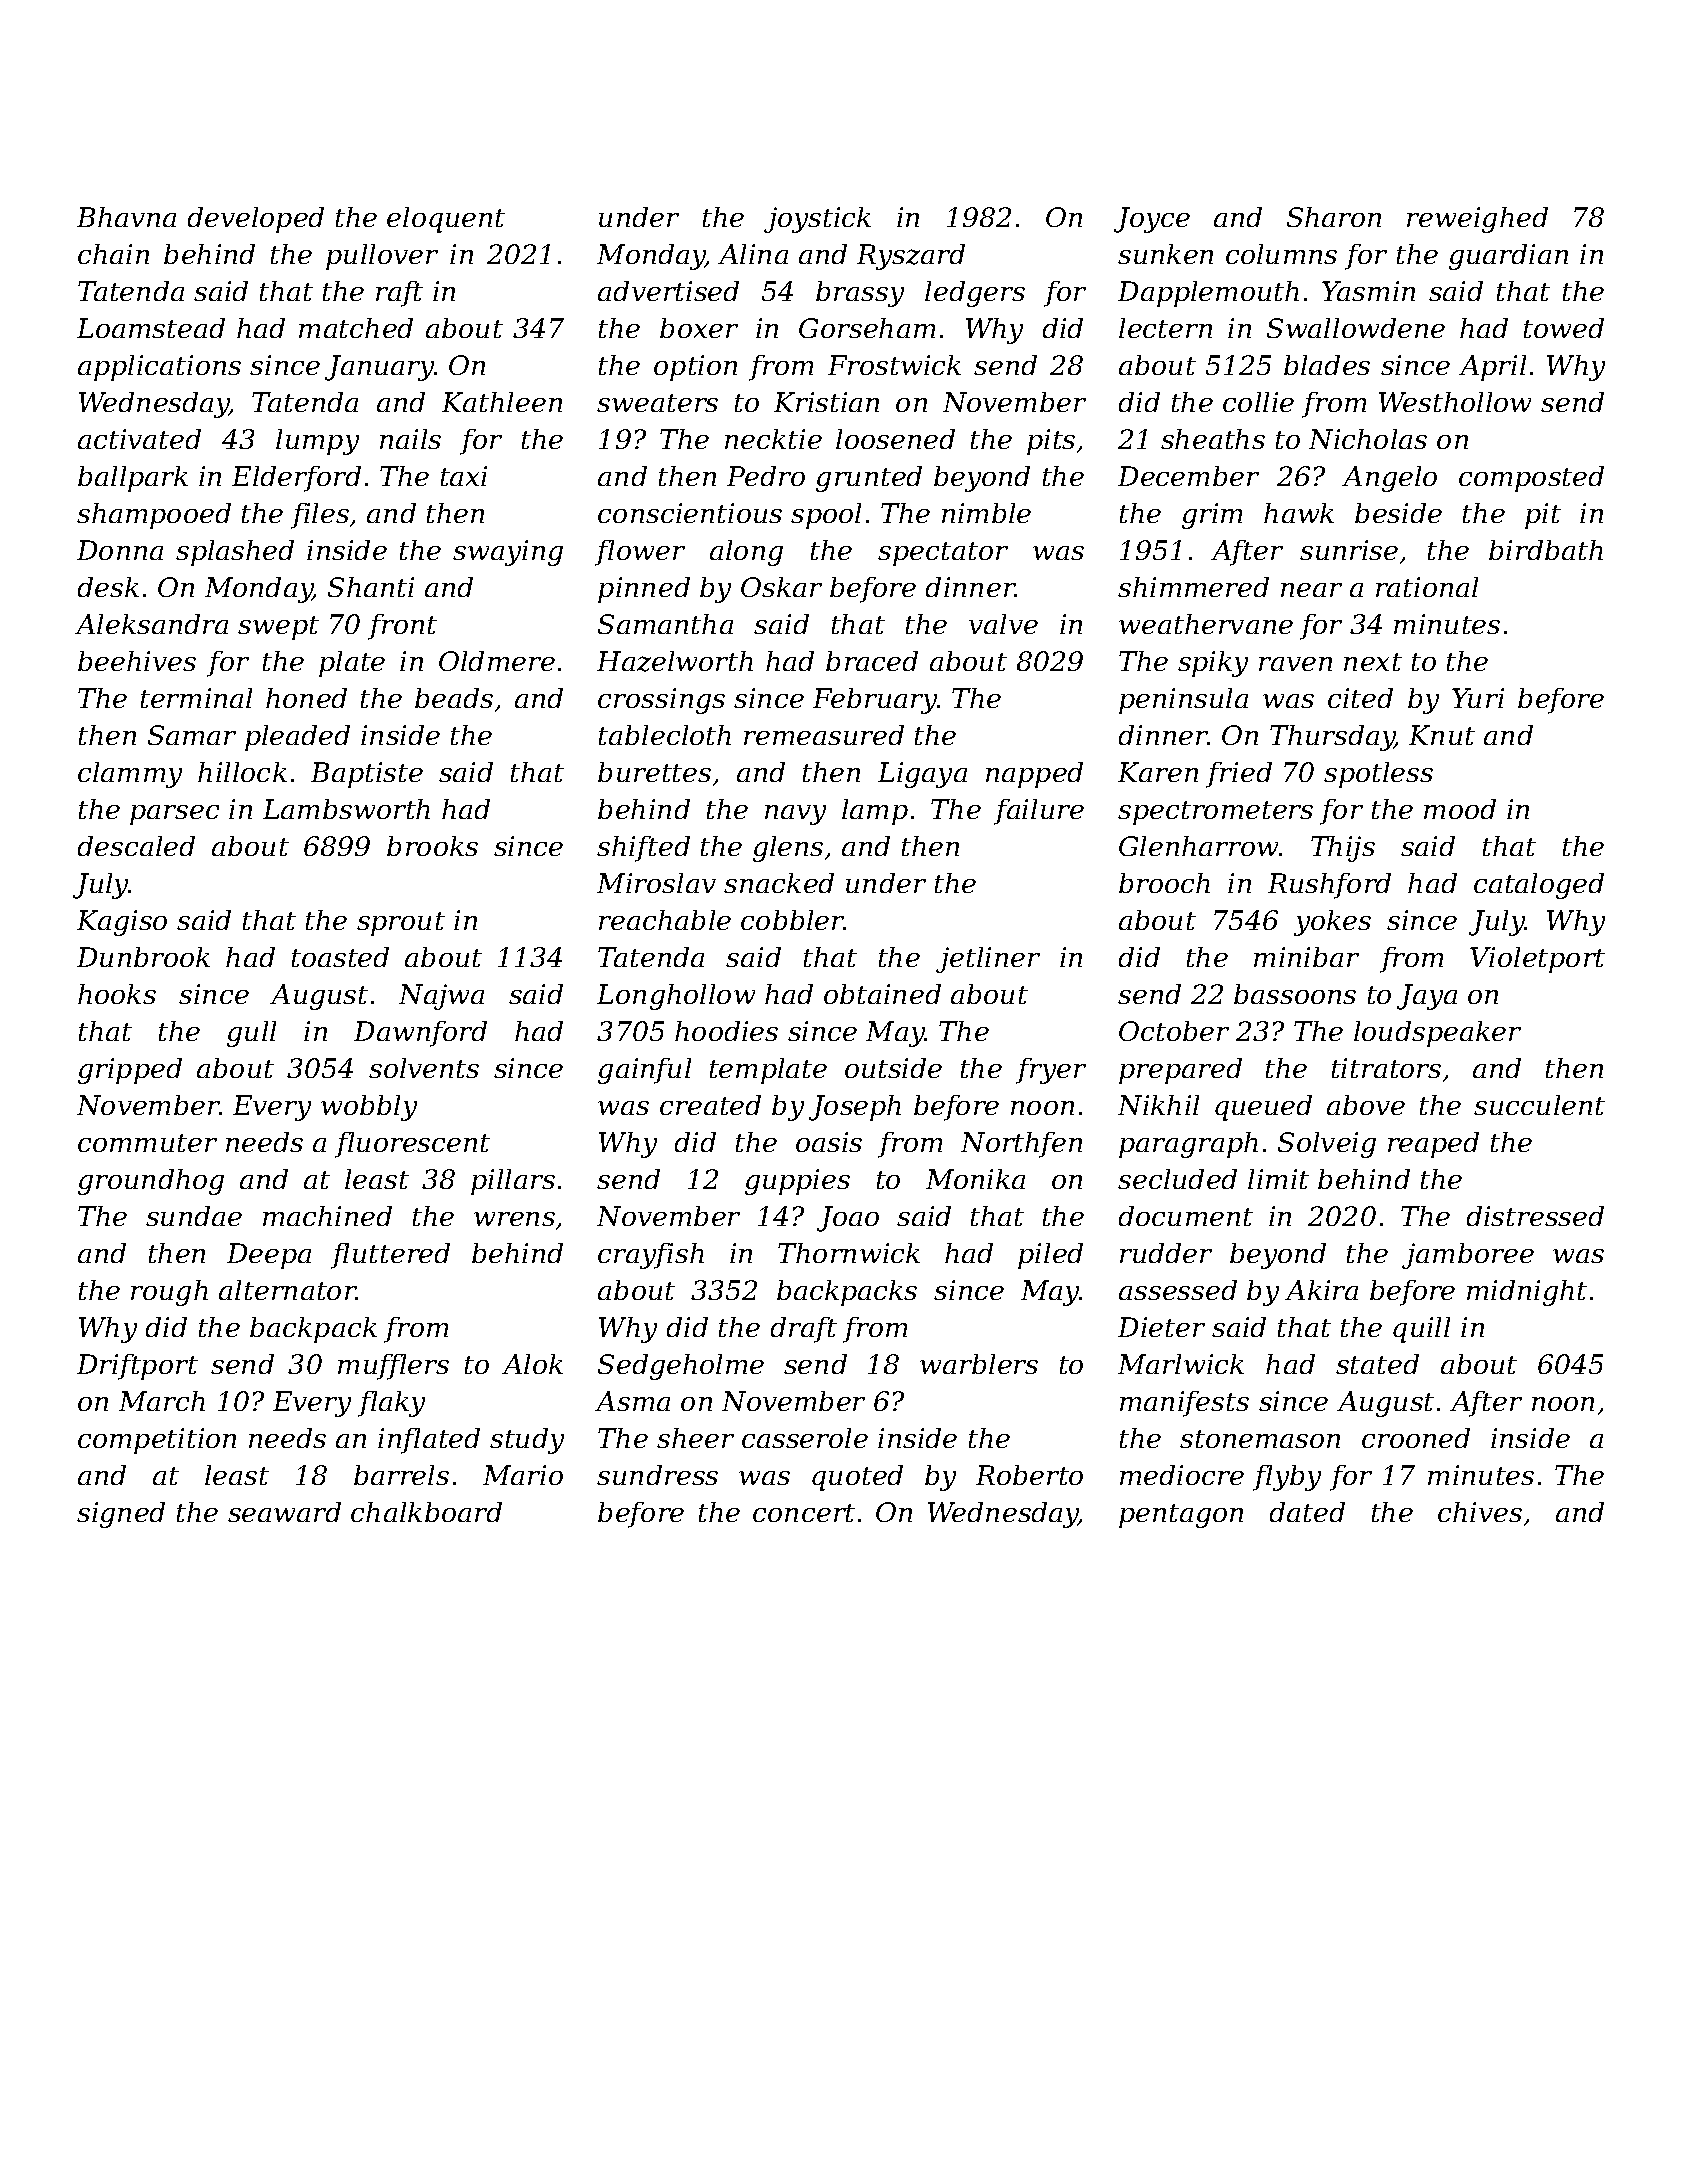 Image resolution: width=1683 pixels, height=2178 pixels. Describe the element at coordinates (1535, 1216) in the screenshot. I see `distressed` at that location.
